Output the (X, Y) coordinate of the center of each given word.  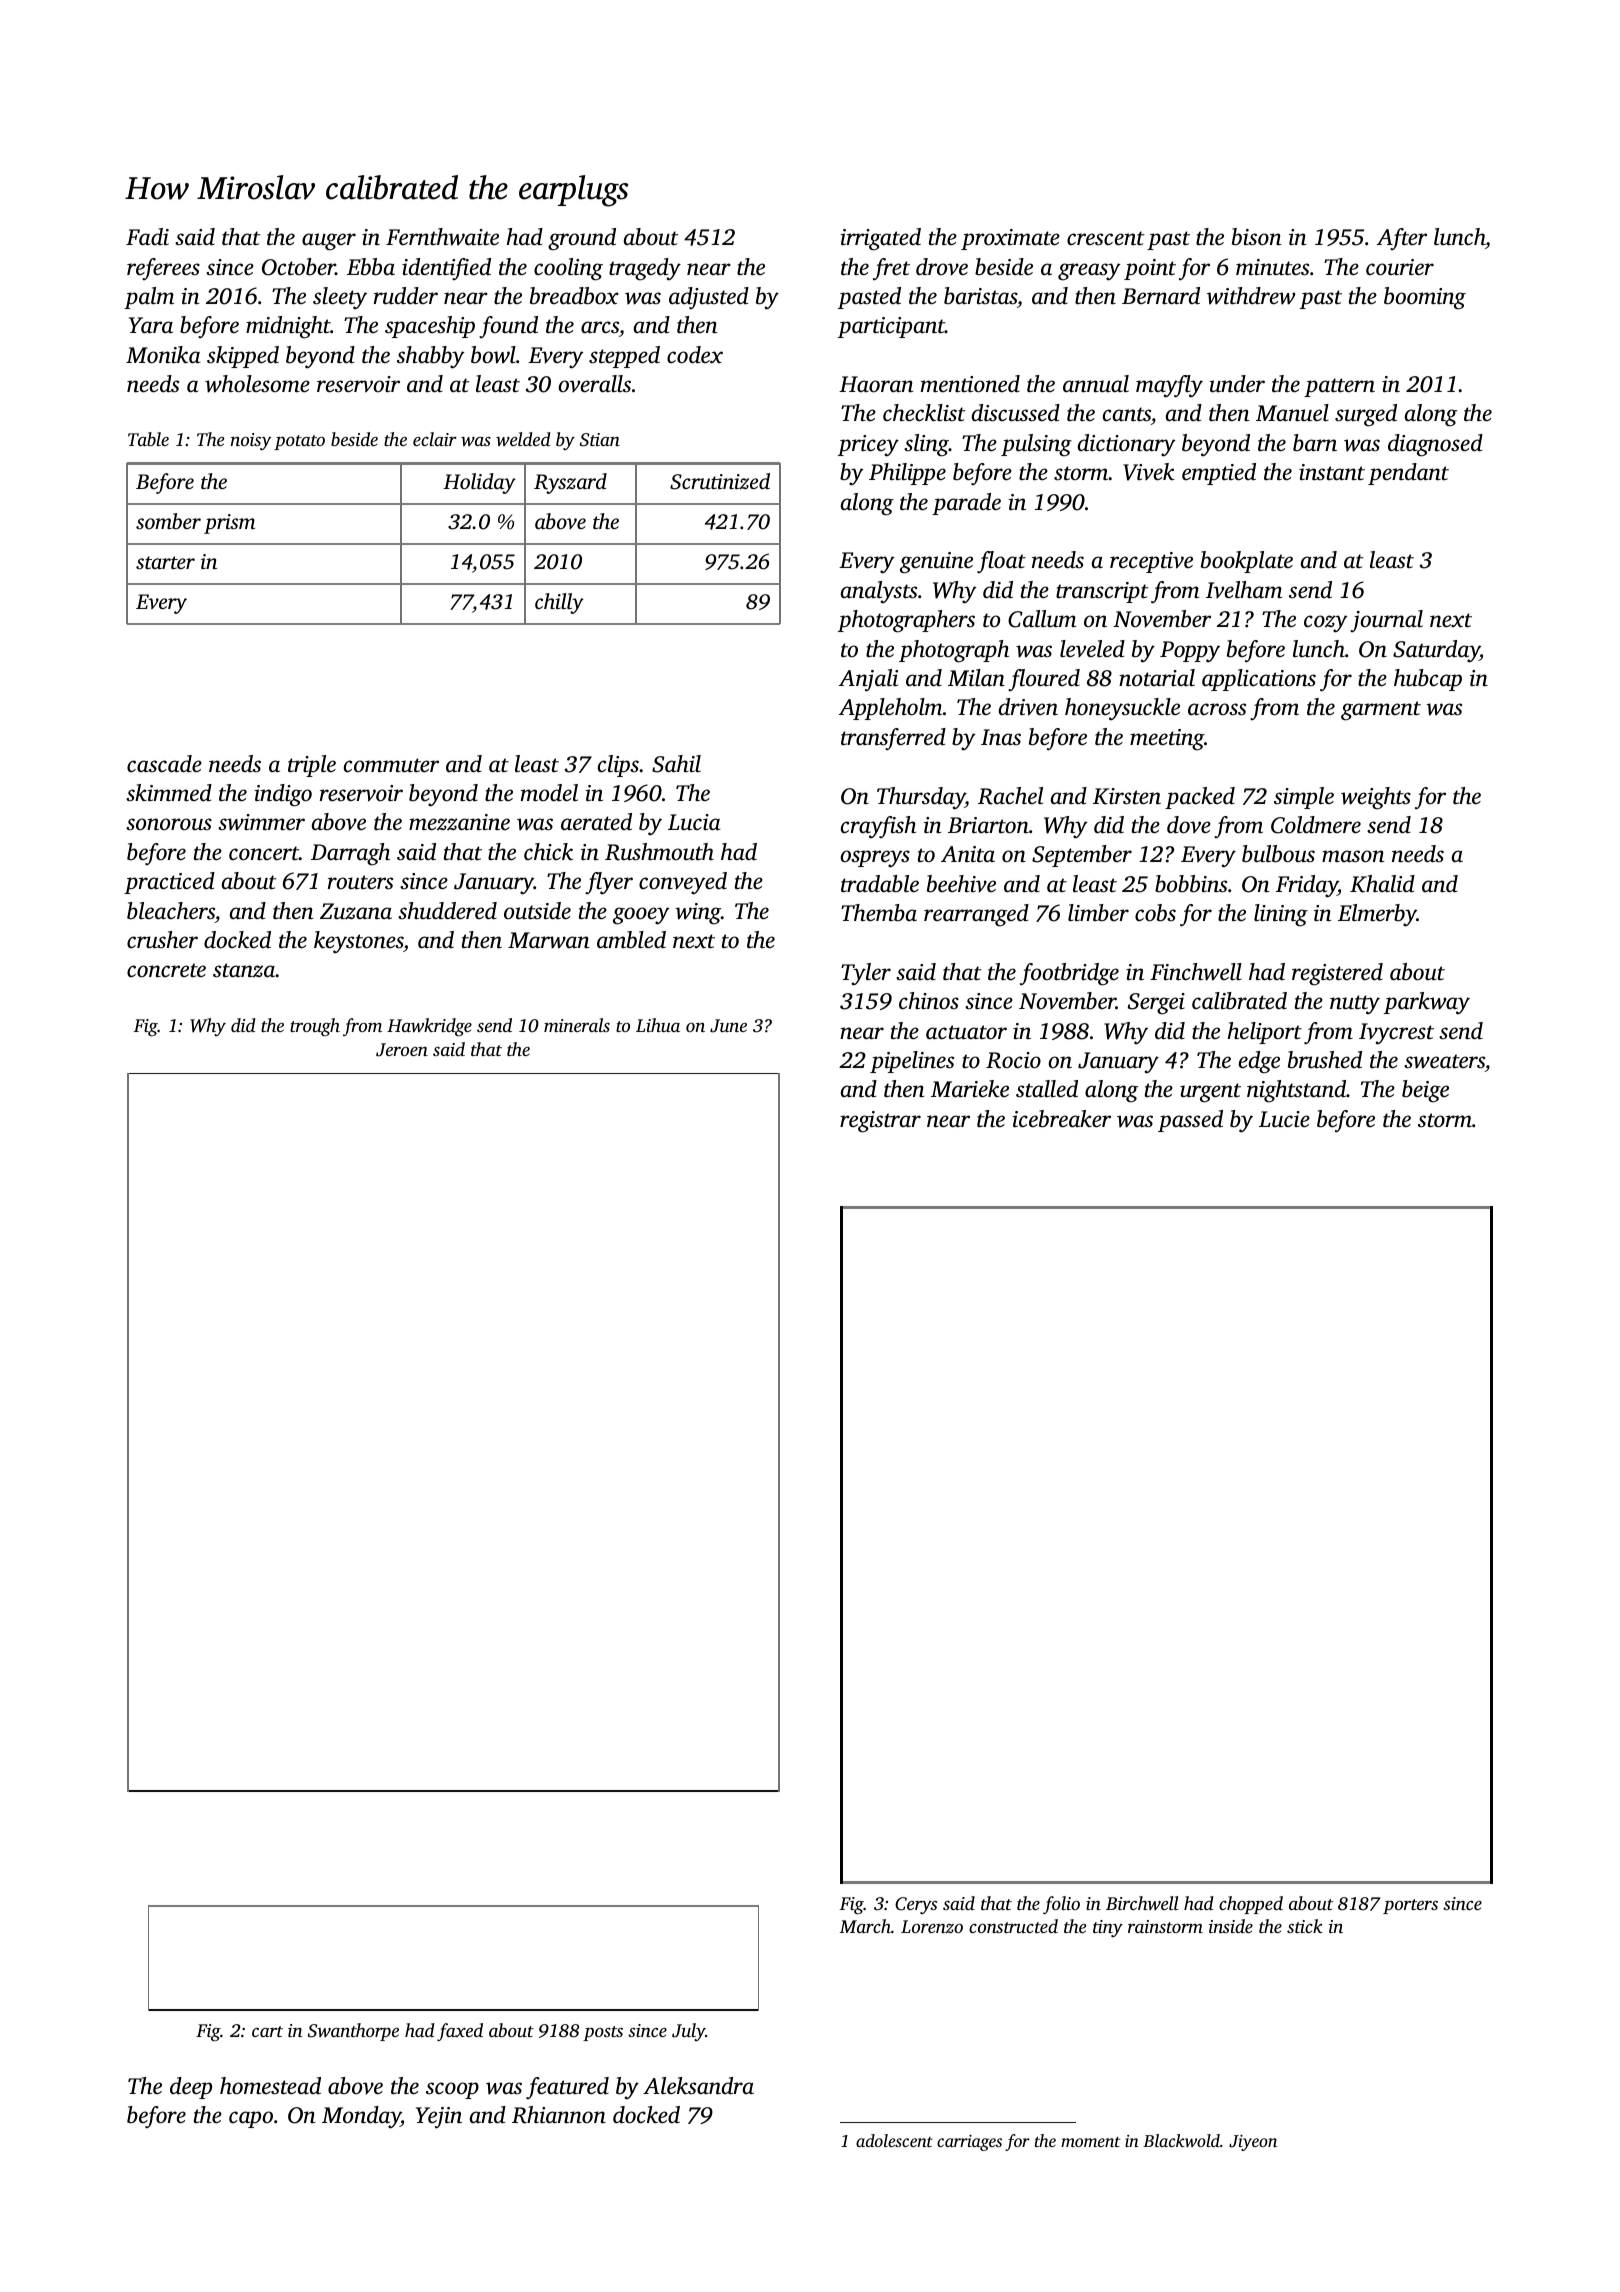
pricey (868, 446)
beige (1425, 1091)
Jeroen (402, 1050)
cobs (1155, 913)
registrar (880, 1122)
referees (163, 269)
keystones (359, 942)
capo (251, 2119)
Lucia (694, 822)
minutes (1272, 267)
